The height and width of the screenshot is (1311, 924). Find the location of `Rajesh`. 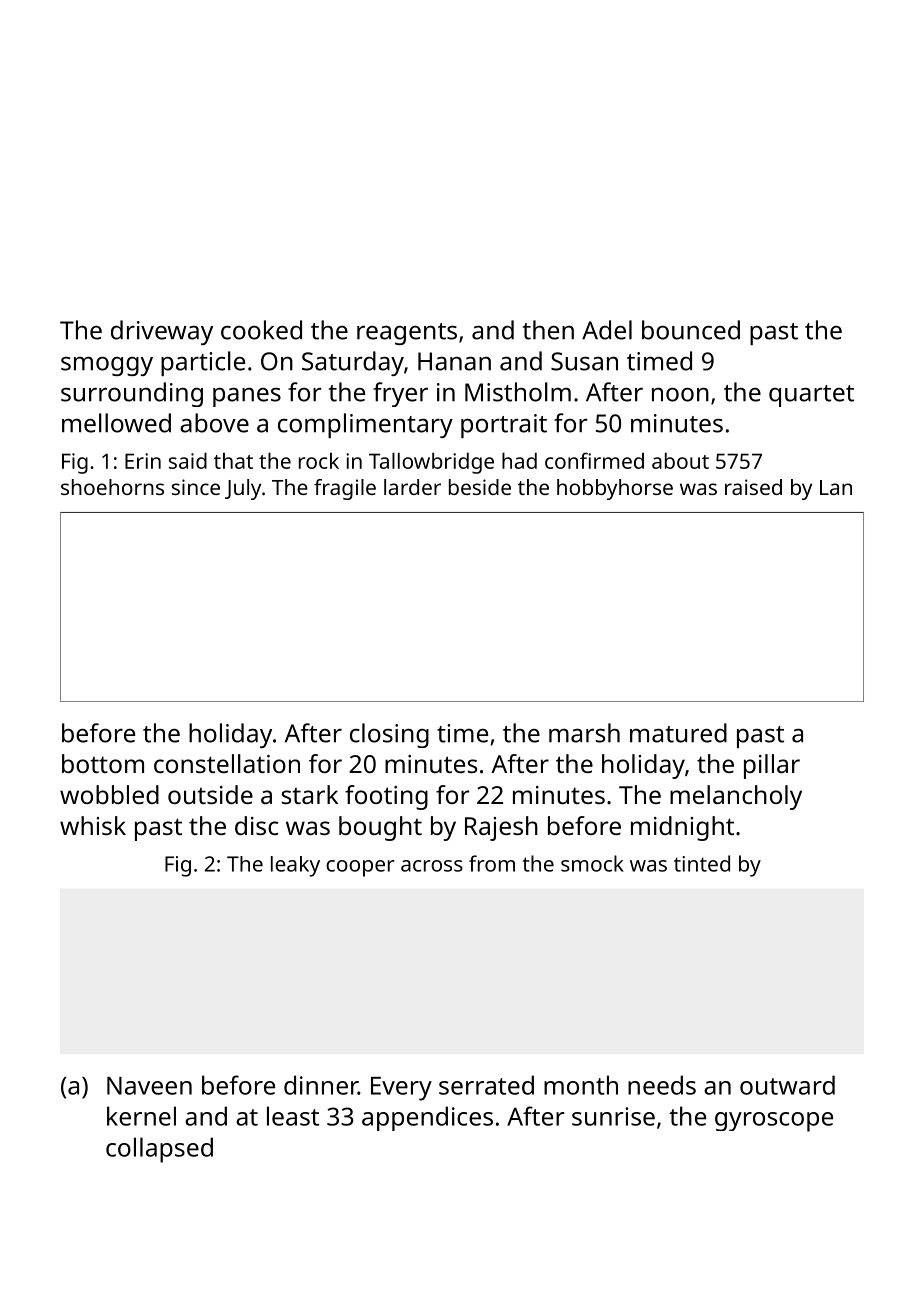

Rajesh is located at coordinates (501, 828).
